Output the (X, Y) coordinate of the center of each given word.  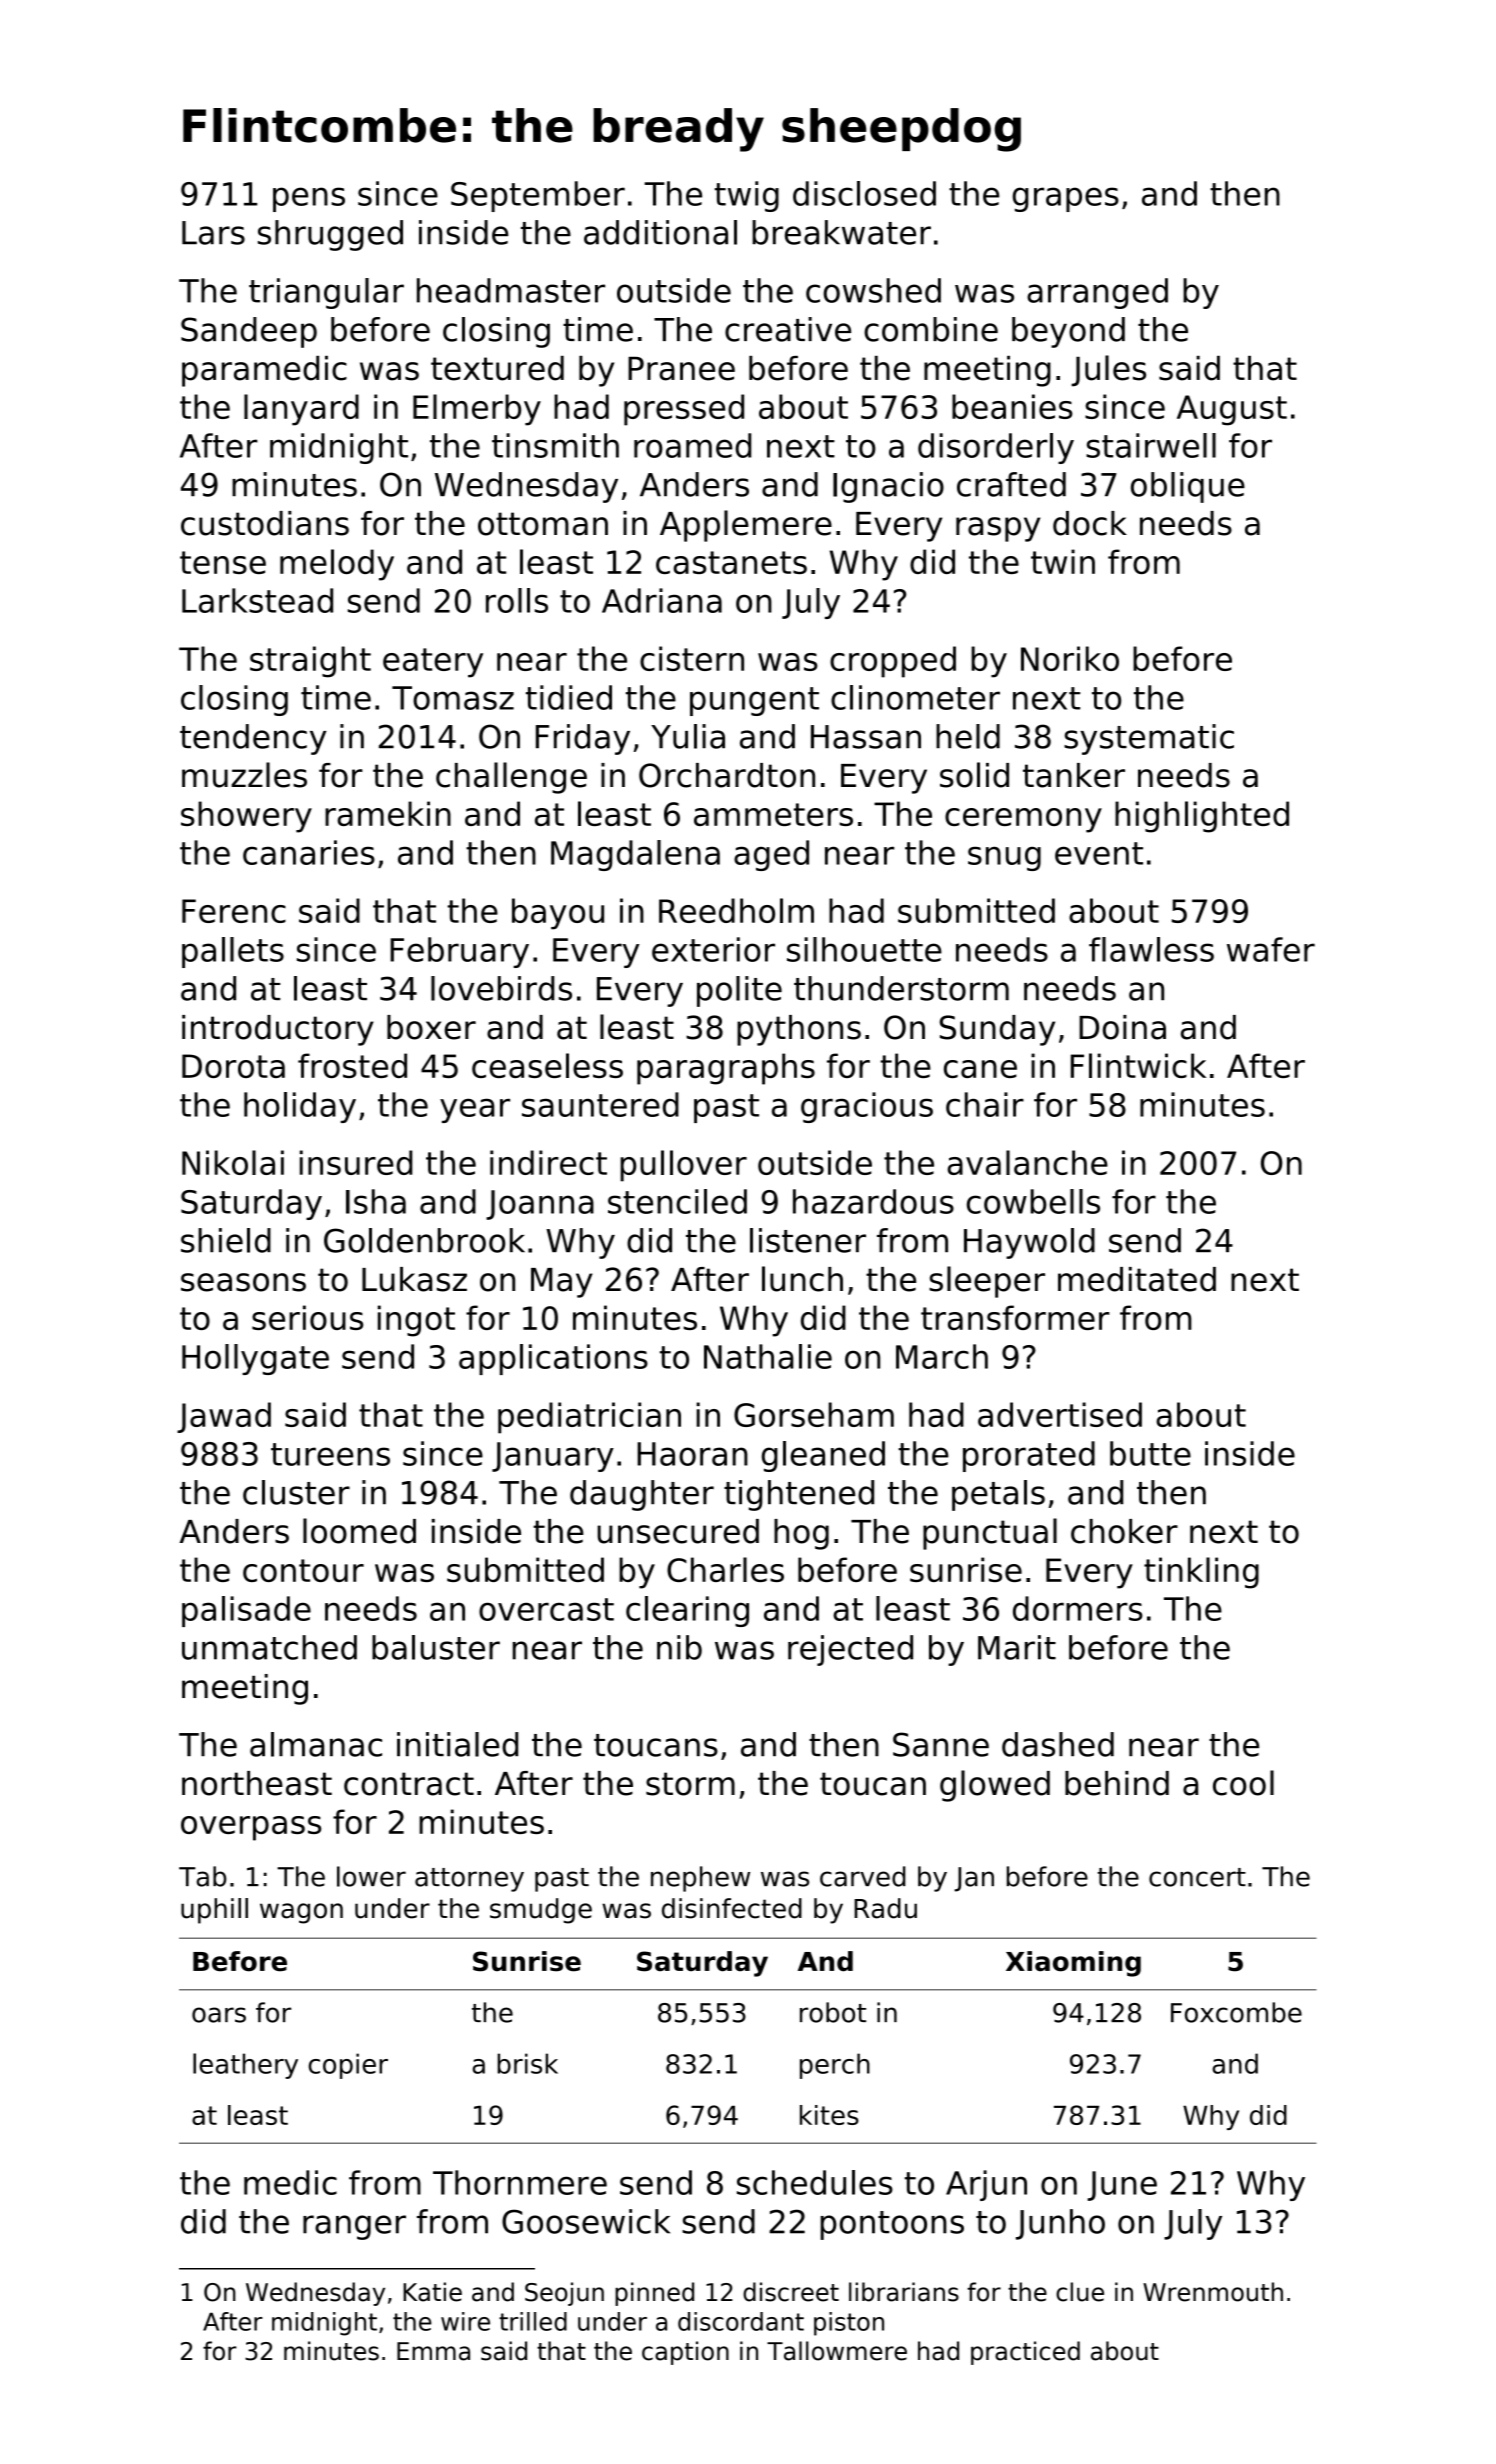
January (553, 1457)
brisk (527, 2063)
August (1232, 410)
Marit (1017, 1647)
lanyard (301, 410)
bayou (558, 914)
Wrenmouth (1213, 2292)
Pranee (681, 369)
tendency (253, 739)
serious (307, 1317)
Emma (433, 2351)
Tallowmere (837, 2351)
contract (409, 1784)
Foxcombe (1236, 2012)
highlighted (1202, 817)
